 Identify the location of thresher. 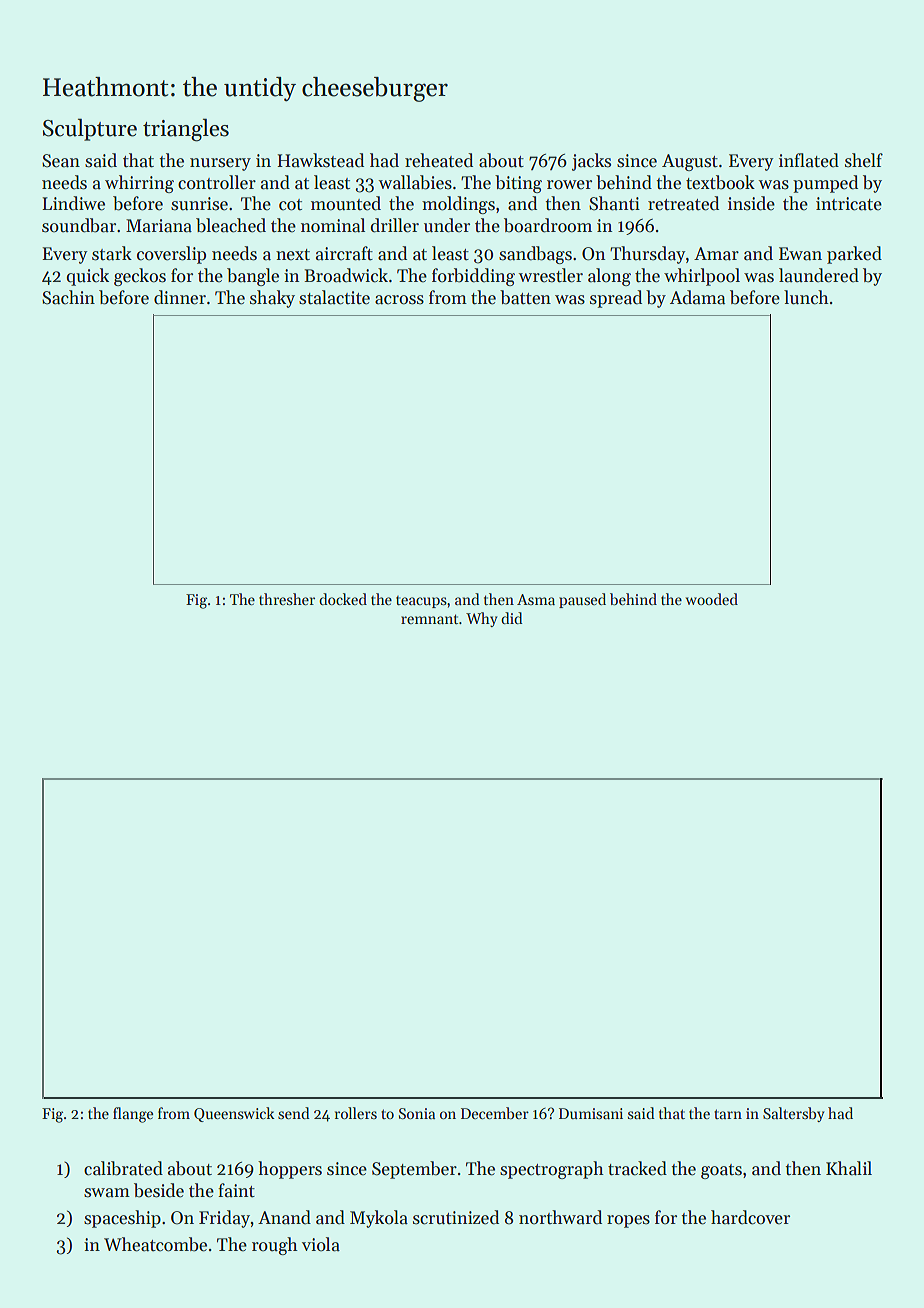
(287, 599).
